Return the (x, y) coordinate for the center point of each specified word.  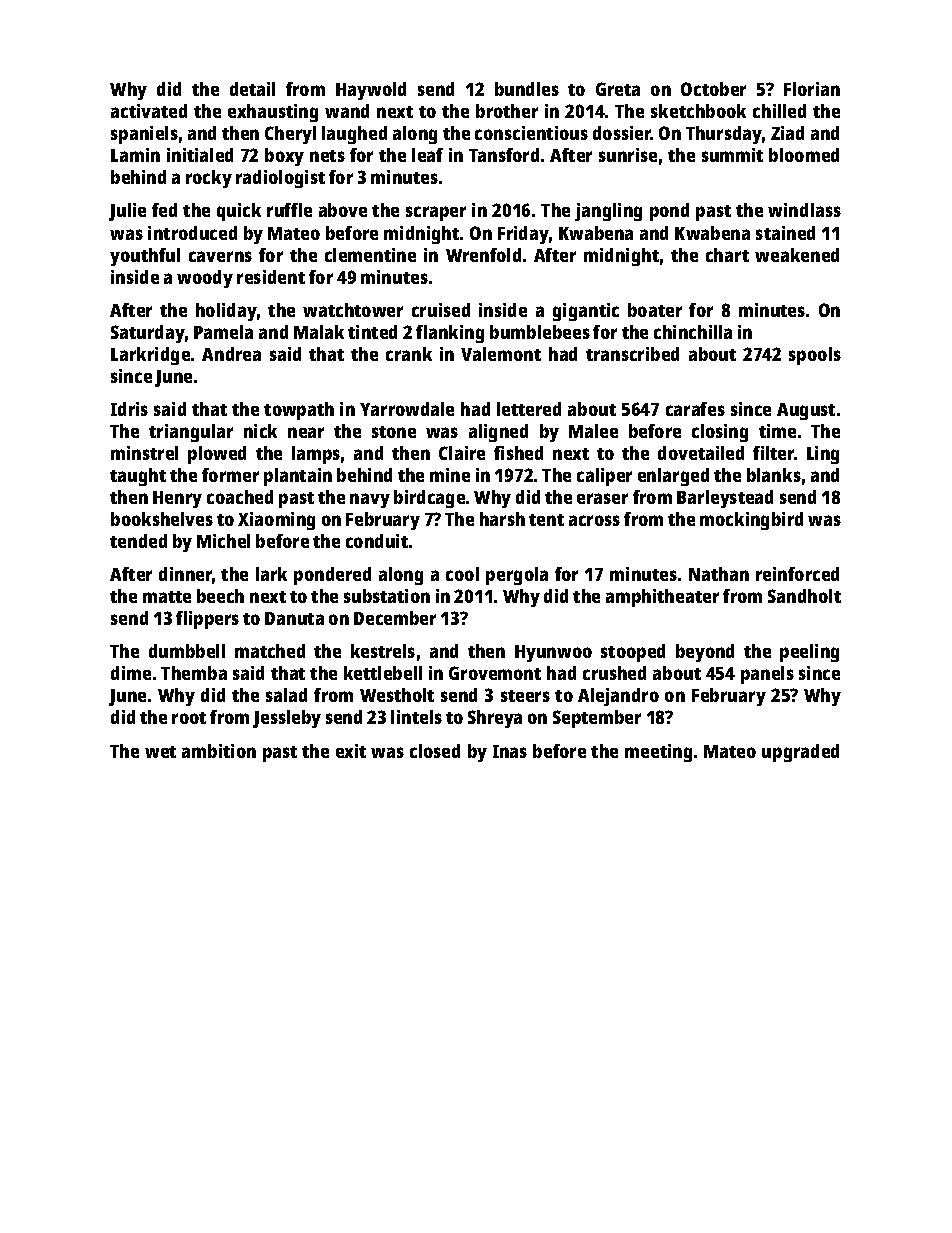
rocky (209, 179)
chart (727, 255)
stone (394, 432)
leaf (427, 155)
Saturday (148, 334)
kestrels (383, 651)
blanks (774, 475)
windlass (804, 210)
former (230, 475)
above (343, 210)
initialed (200, 155)
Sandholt (804, 596)
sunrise (628, 155)
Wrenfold (483, 255)
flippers (207, 620)
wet (160, 752)
